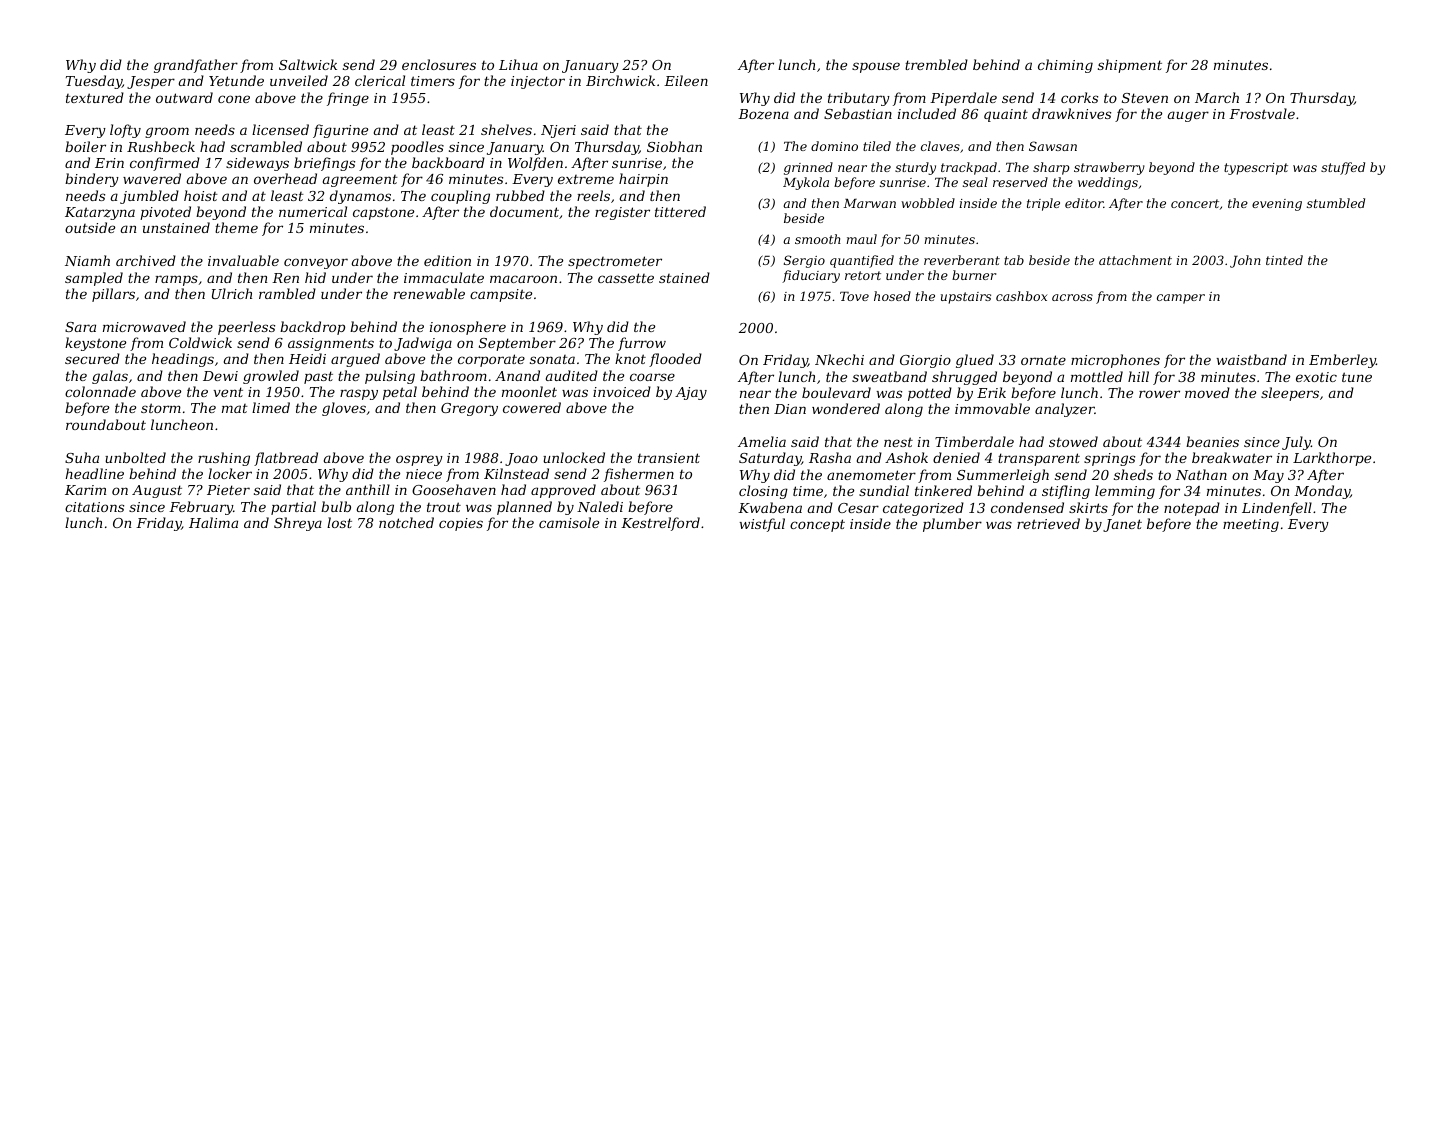 This screenshot has height=1122, width=1452. Describe the element at coordinates (936, 64) in the screenshot. I see `trembled` at that location.
